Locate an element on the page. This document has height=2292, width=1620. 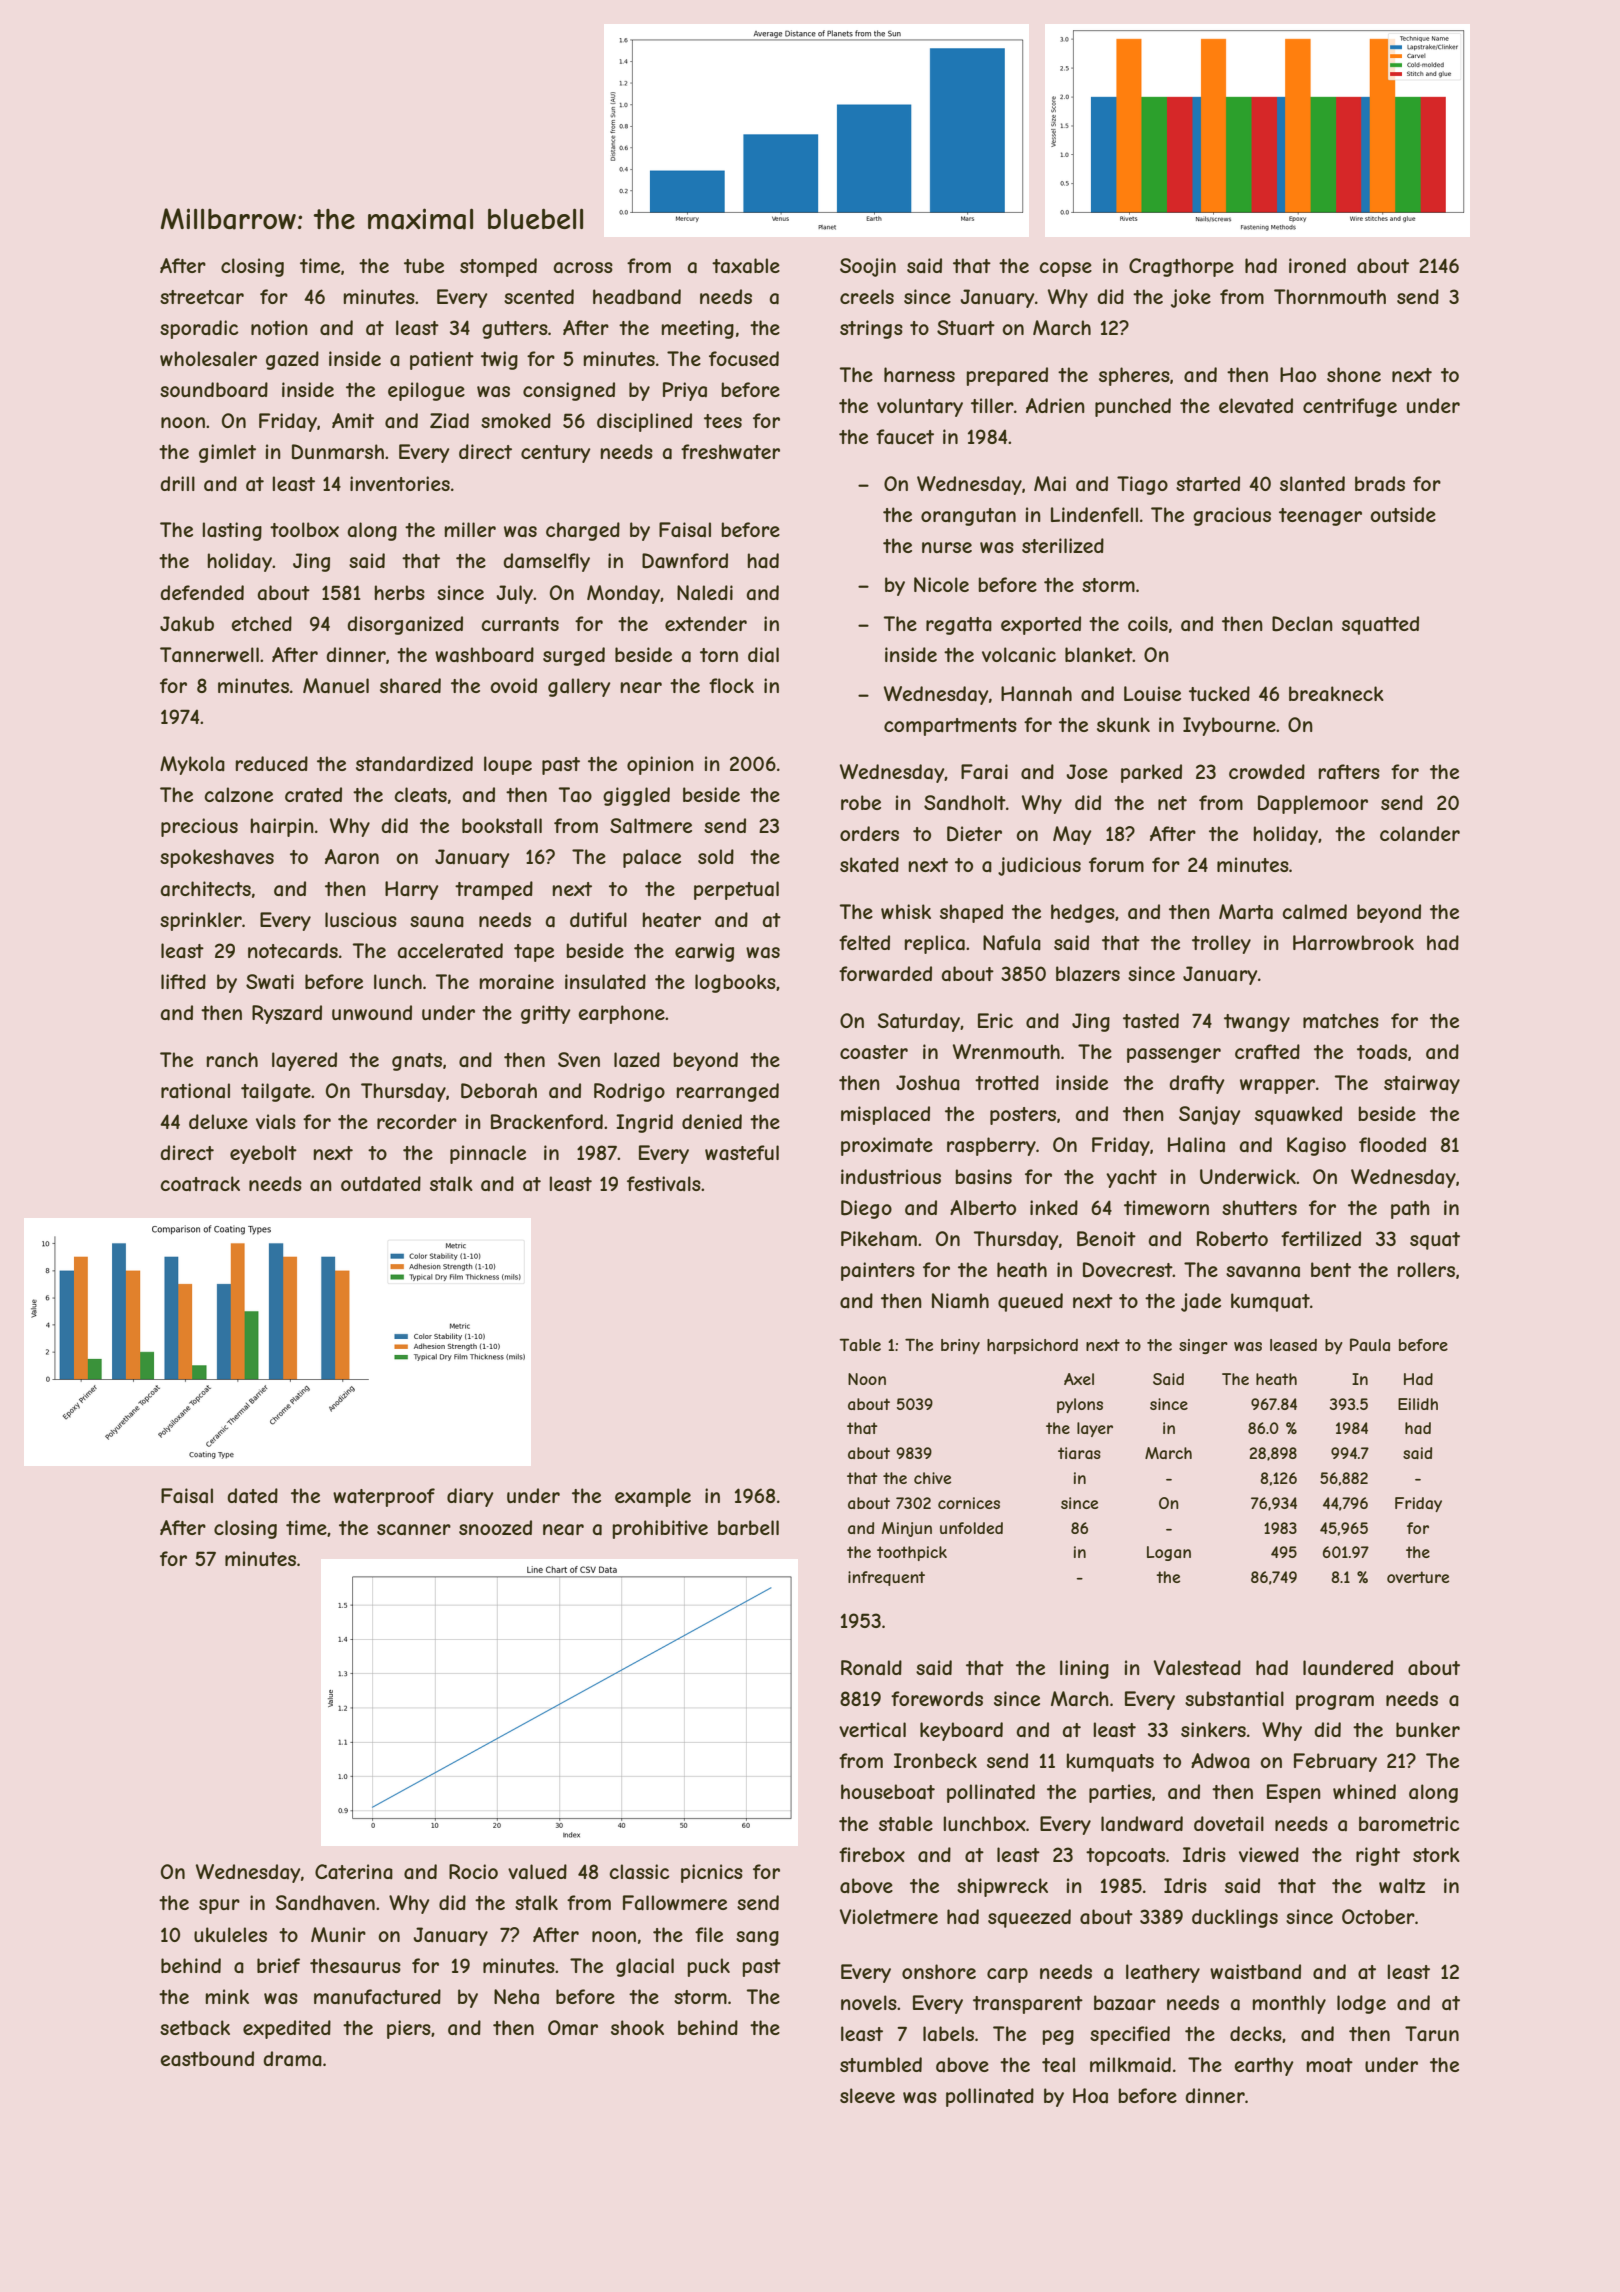
spheres is located at coordinates (1134, 376).
